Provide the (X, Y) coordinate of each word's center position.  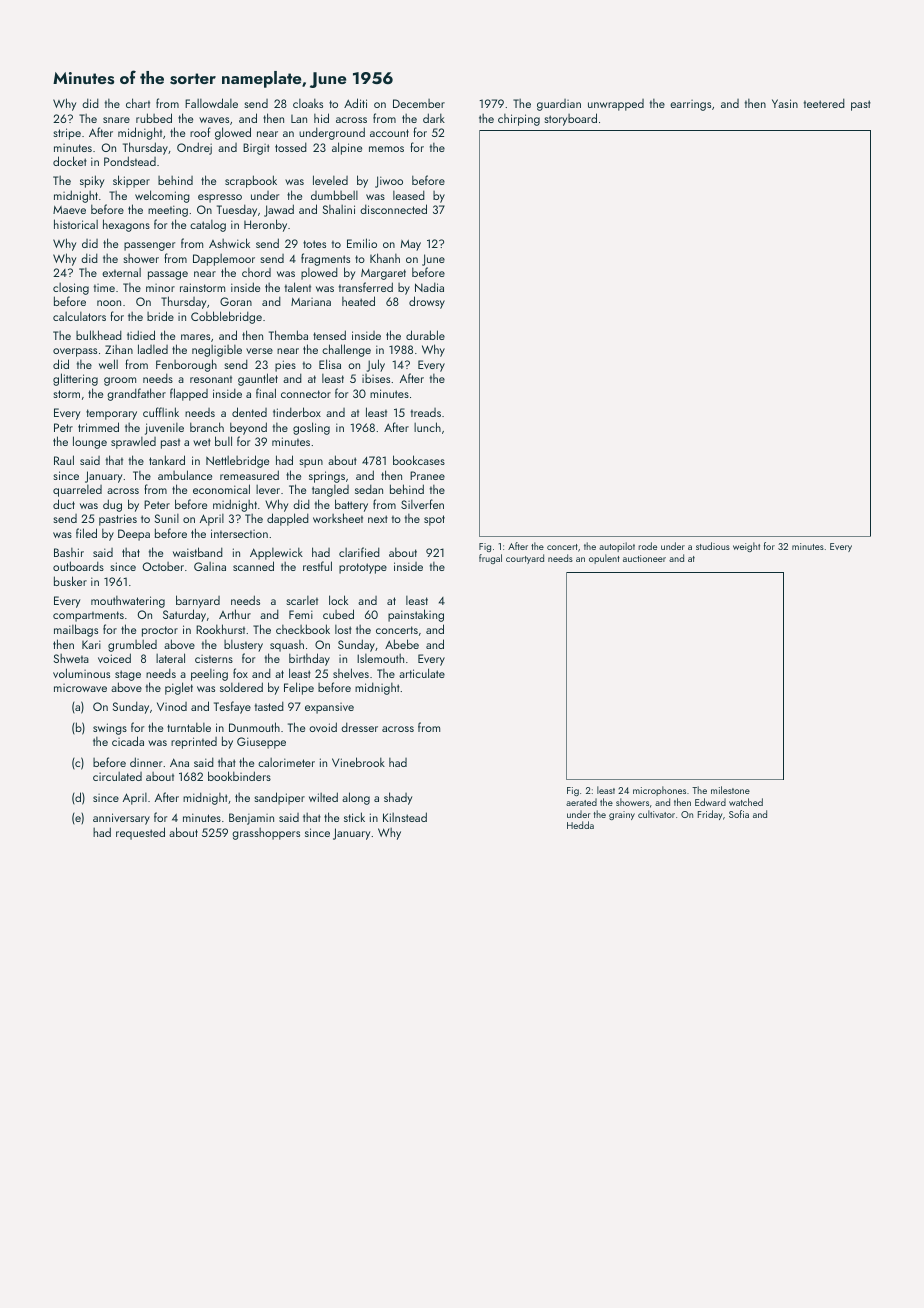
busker (70, 581)
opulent (604, 559)
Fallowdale (211, 103)
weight (746, 547)
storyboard (570, 119)
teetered (824, 103)
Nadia (429, 287)
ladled (153, 349)
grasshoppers (266, 834)
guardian (559, 105)
